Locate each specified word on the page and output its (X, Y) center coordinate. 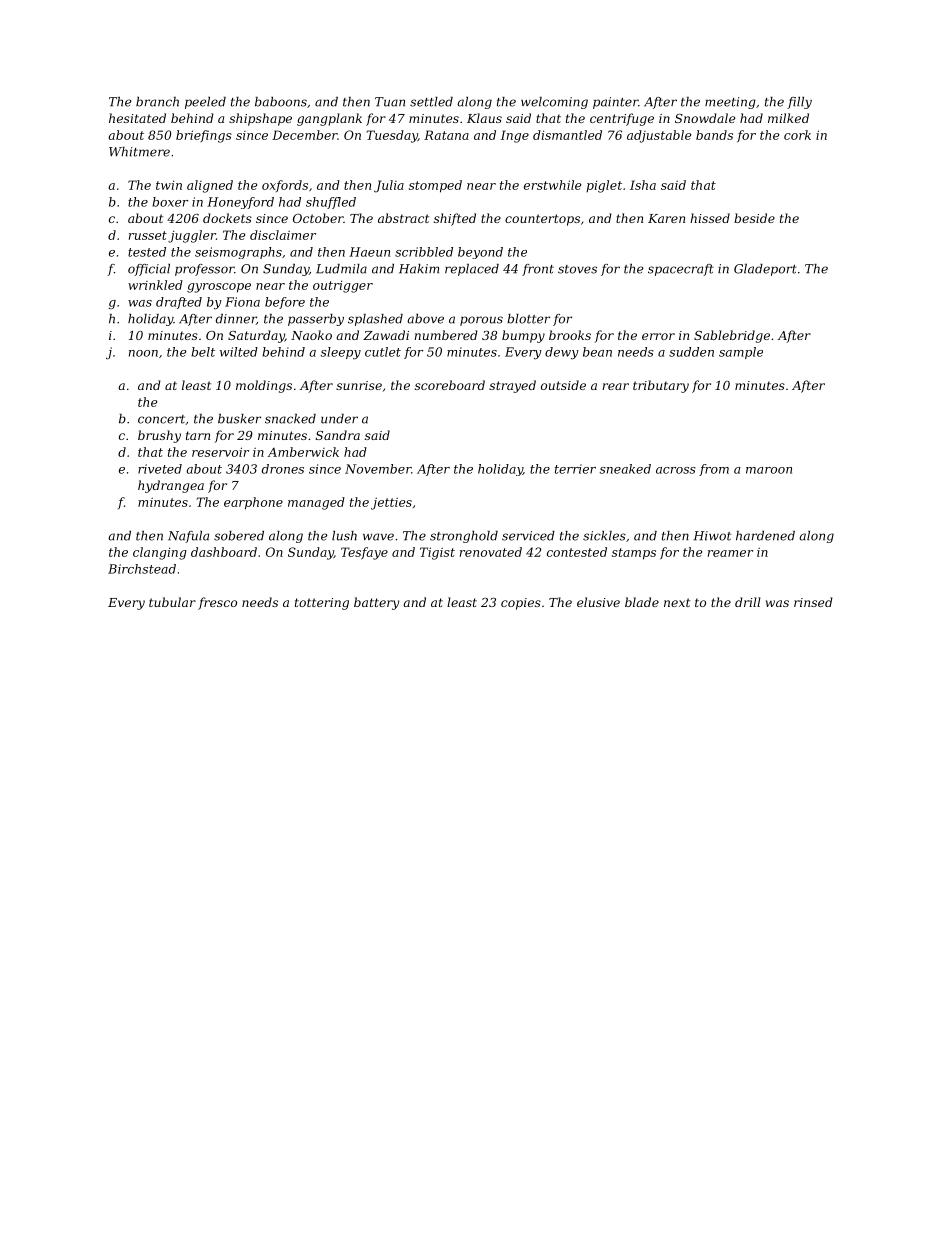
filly (799, 103)
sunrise (359, 385)
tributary (661, 386)
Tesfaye (364, 553)
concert (161, 419)
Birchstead (142, 569)
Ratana (446, 135)
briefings (204, 136)
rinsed (813, 602)
